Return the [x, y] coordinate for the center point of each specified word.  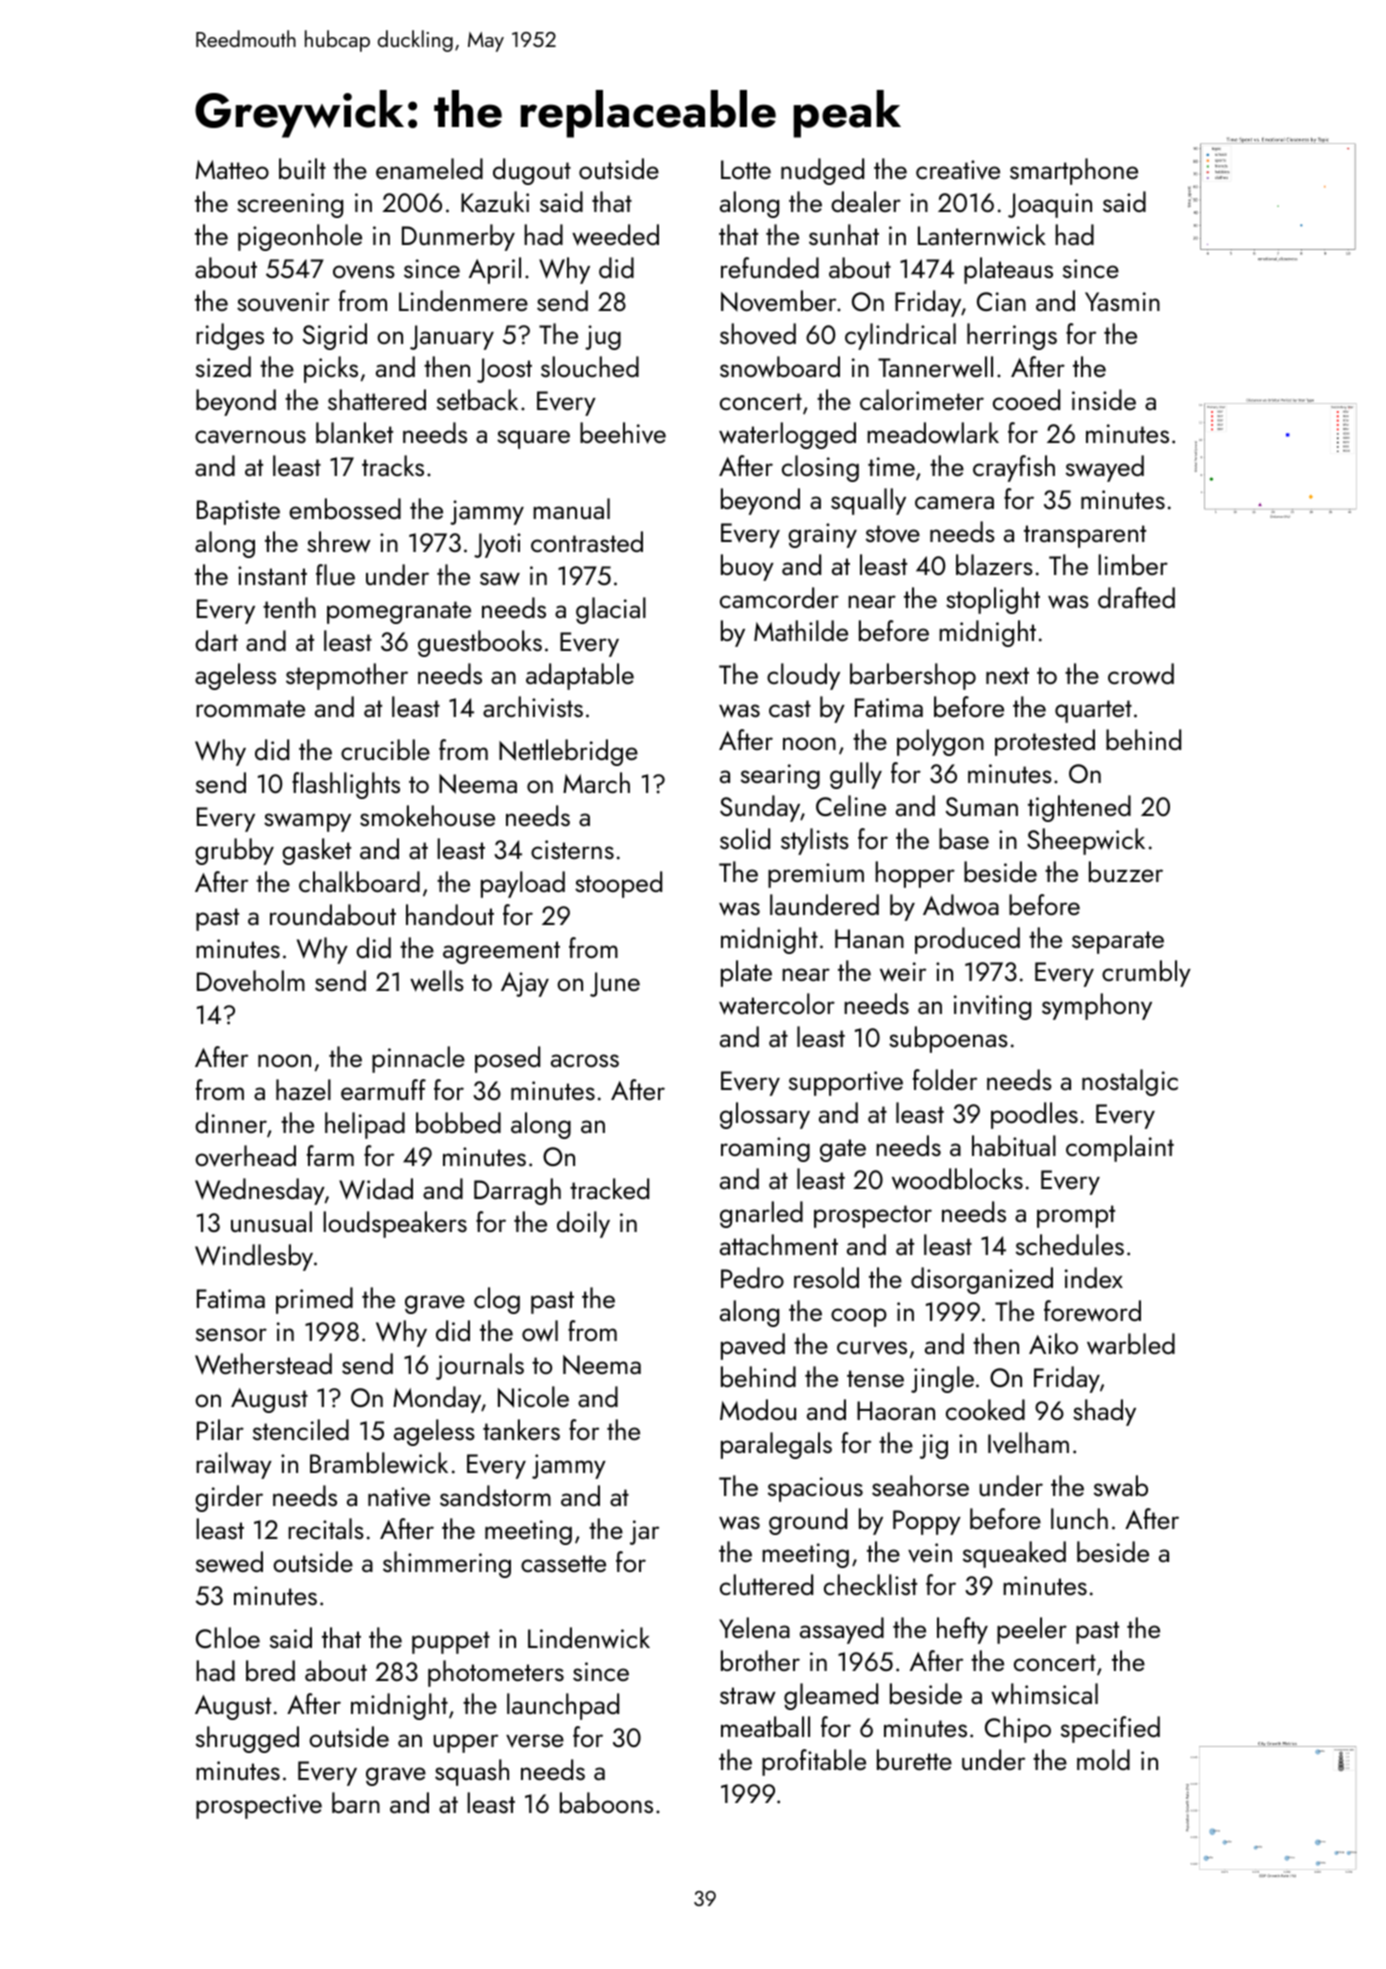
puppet [451, 1642]
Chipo [1018, 1729]
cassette [563, 1563]
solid [745, 838]
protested [1045, 742]
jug [603, 337]
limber [1133, 564]
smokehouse [427, 815]
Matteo [232, 169]
